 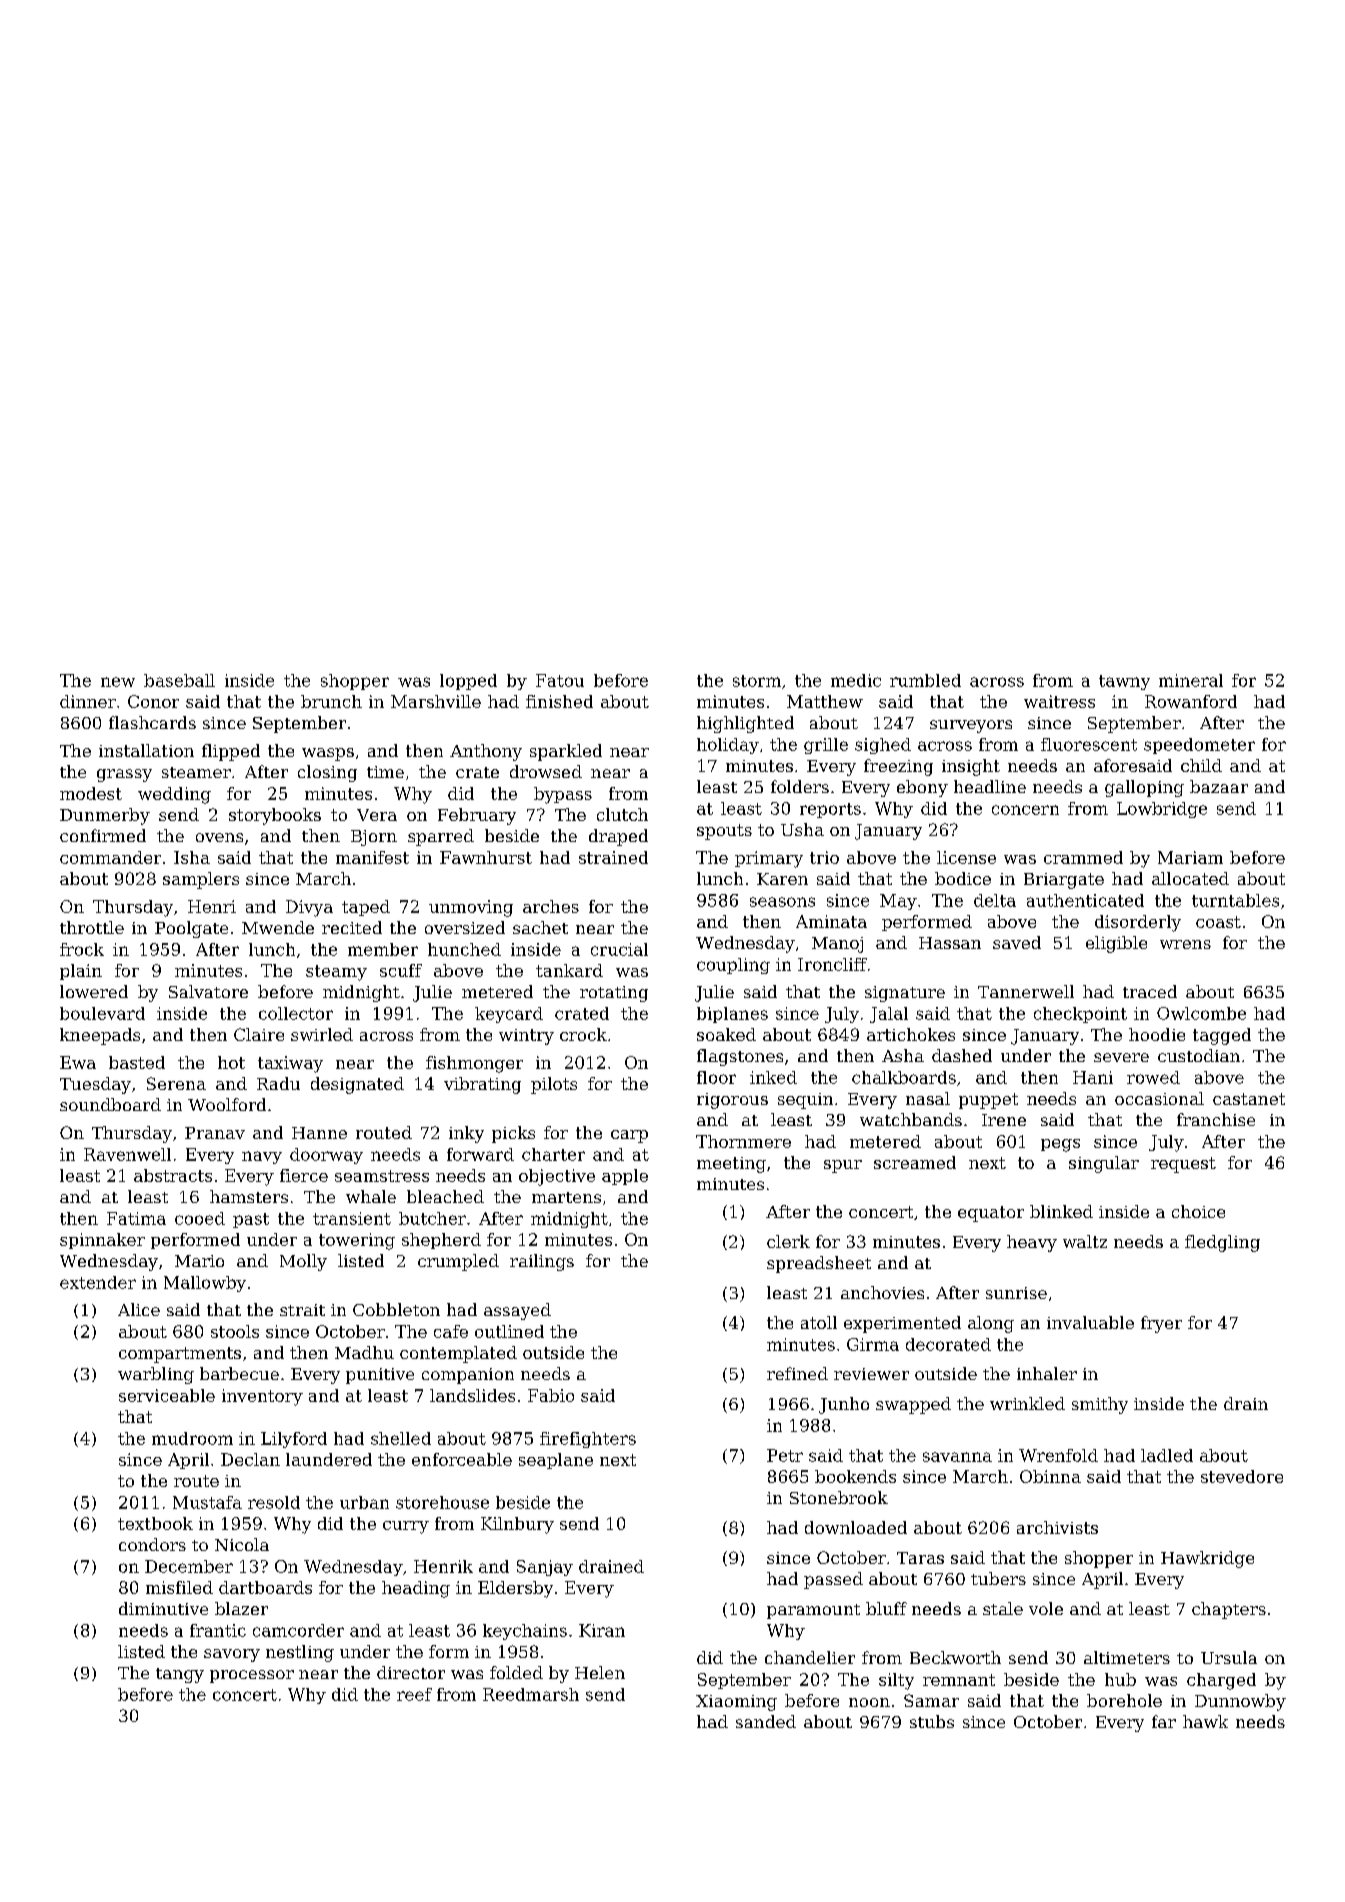 What do you see at coordinates (736, 1703) in the page?
I see `Xiaoming` at bounding box center [736, 1703].
